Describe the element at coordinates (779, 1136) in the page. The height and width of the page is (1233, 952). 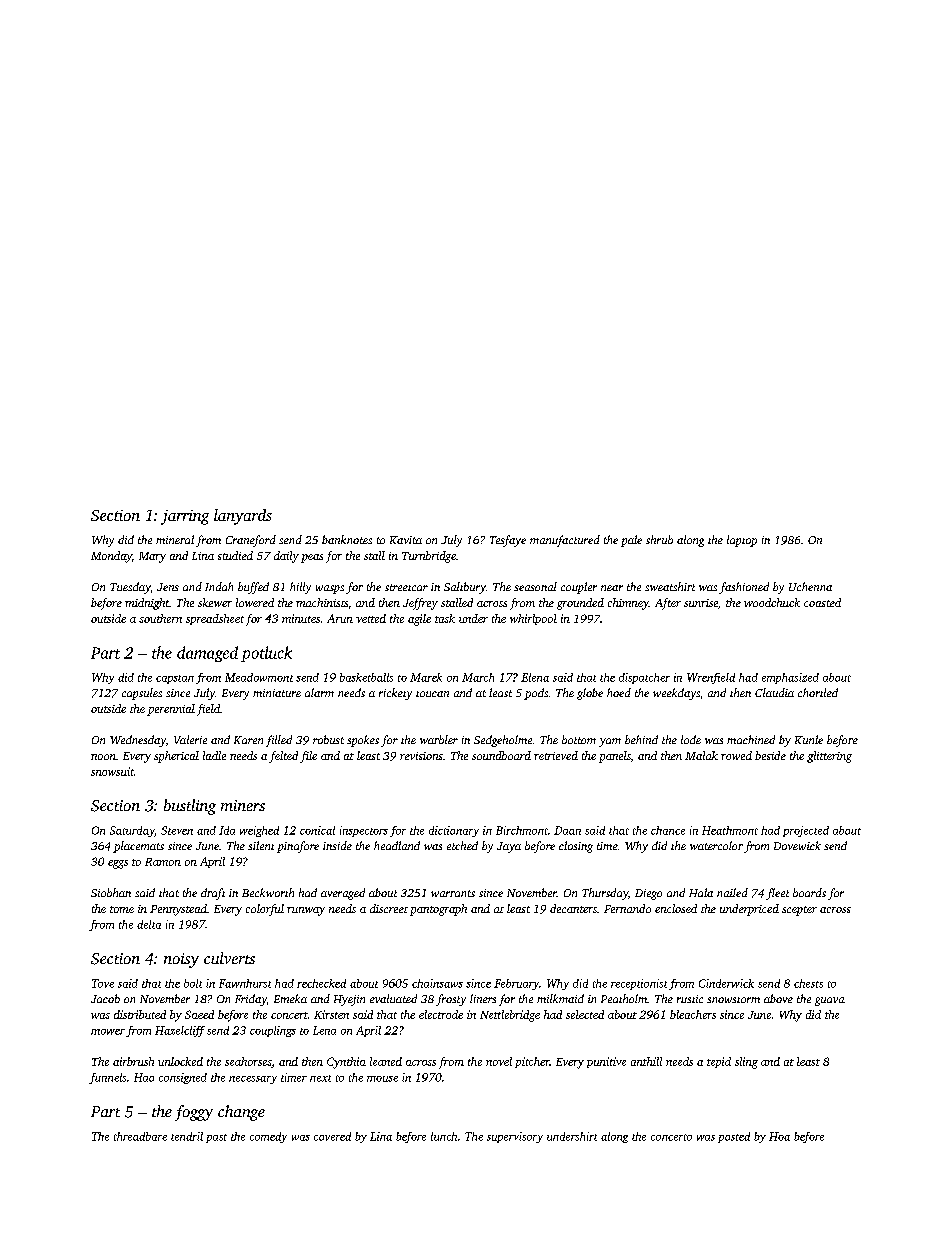
I see `Hoa` at that location.
